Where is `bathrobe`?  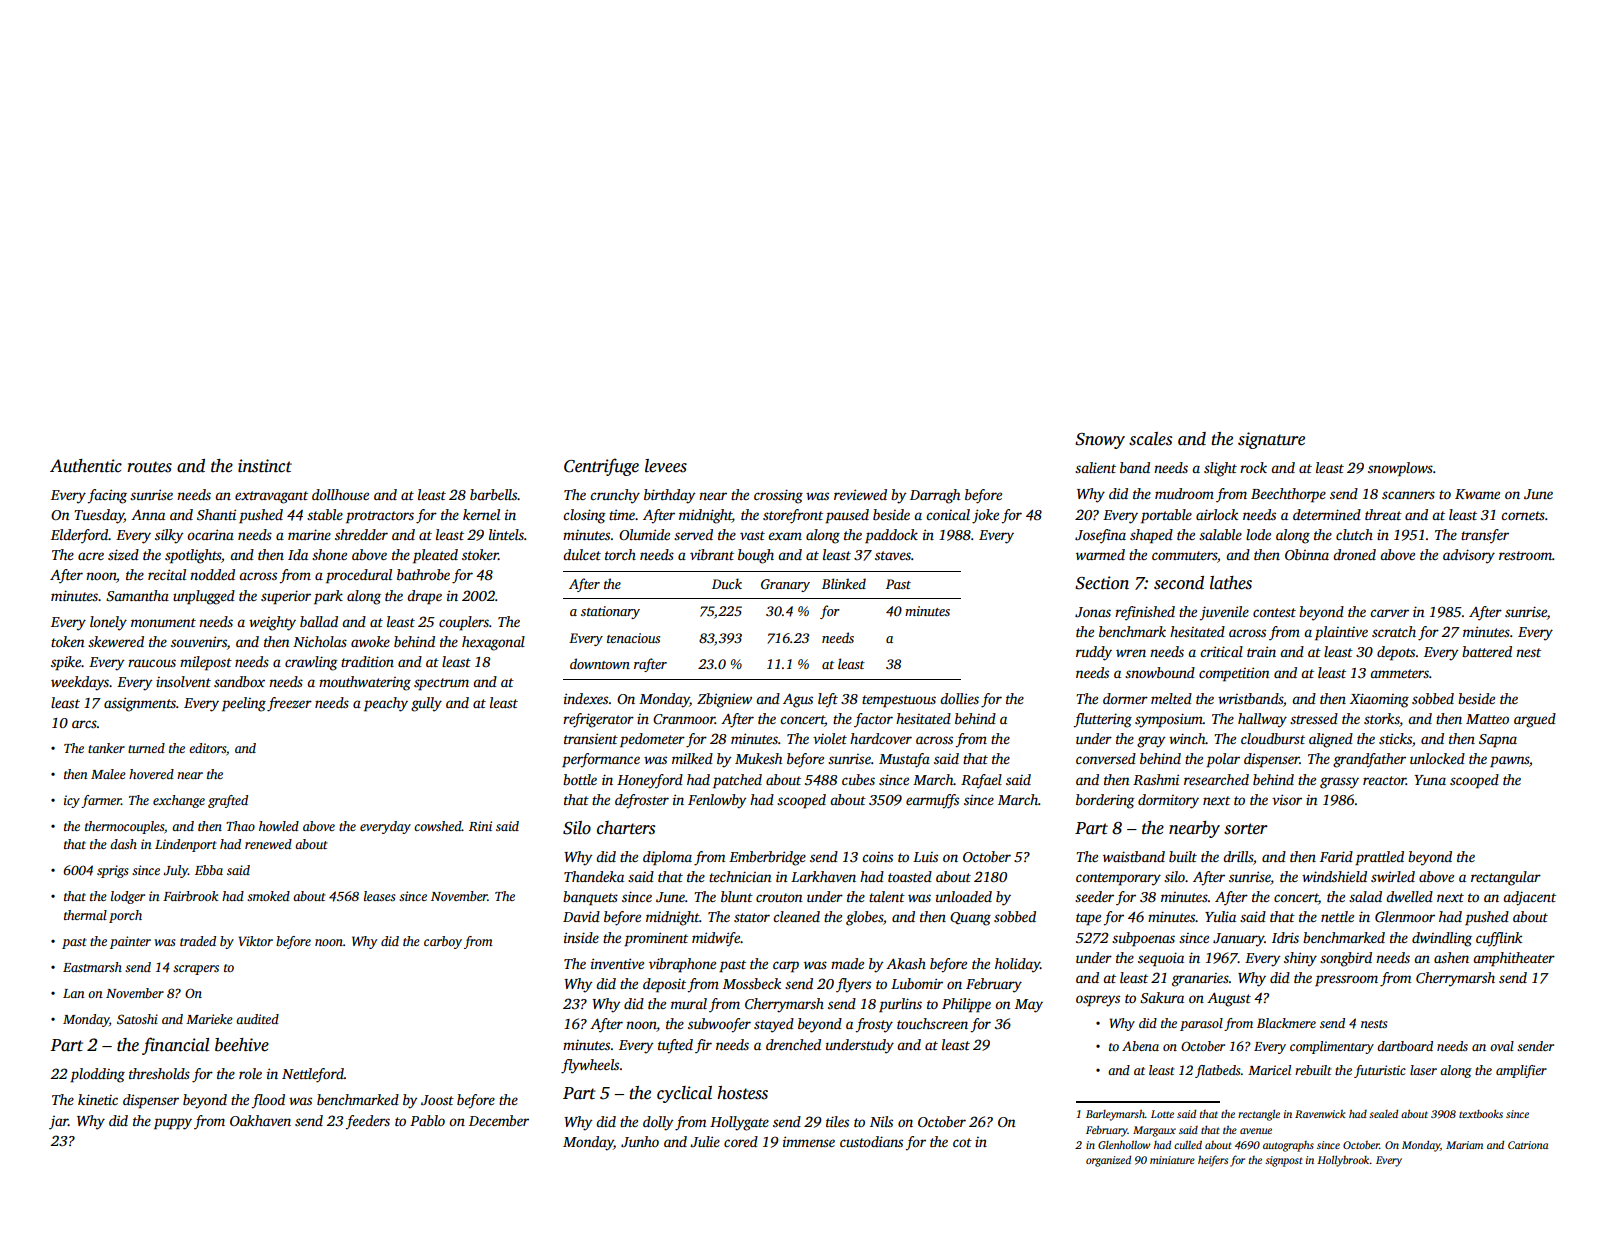
bathrobe is located at coordinates (423, 574).
